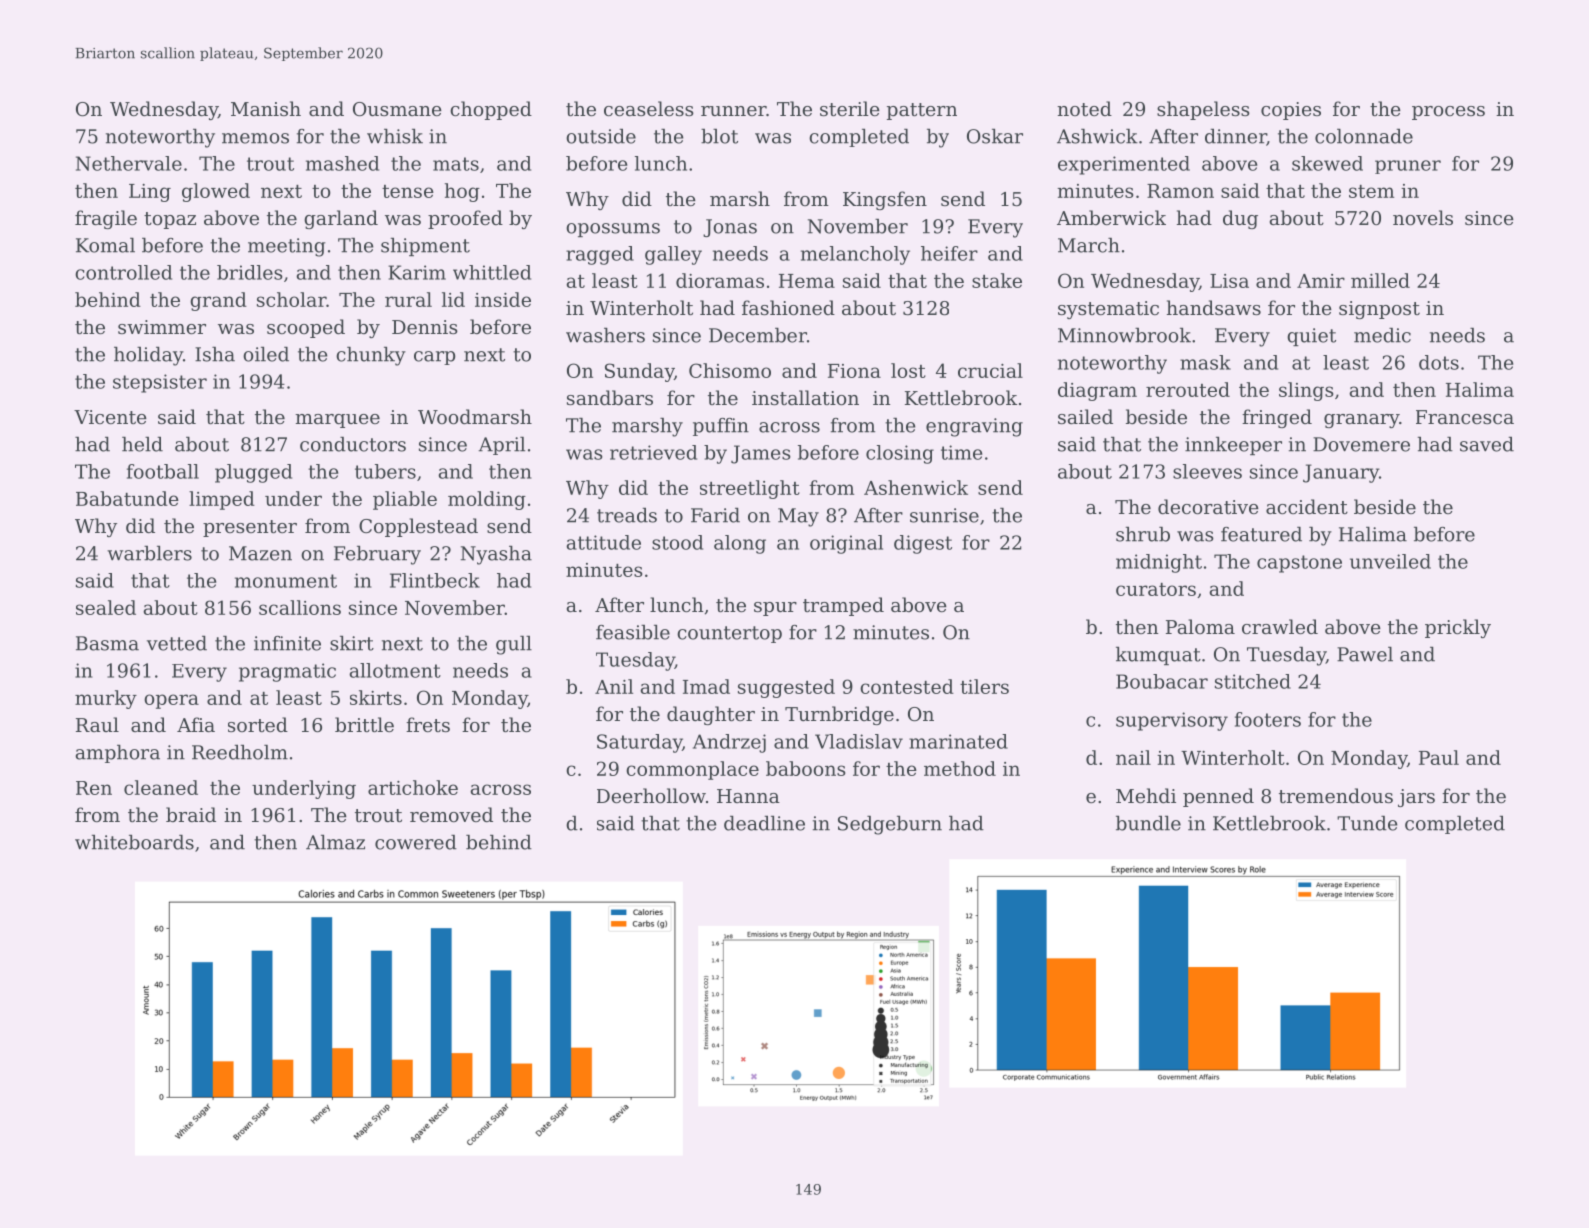  What do you see at coordinates (1229, 281) in the screenshot?
I see `Lisa` at bounding box center [1229, 281].
